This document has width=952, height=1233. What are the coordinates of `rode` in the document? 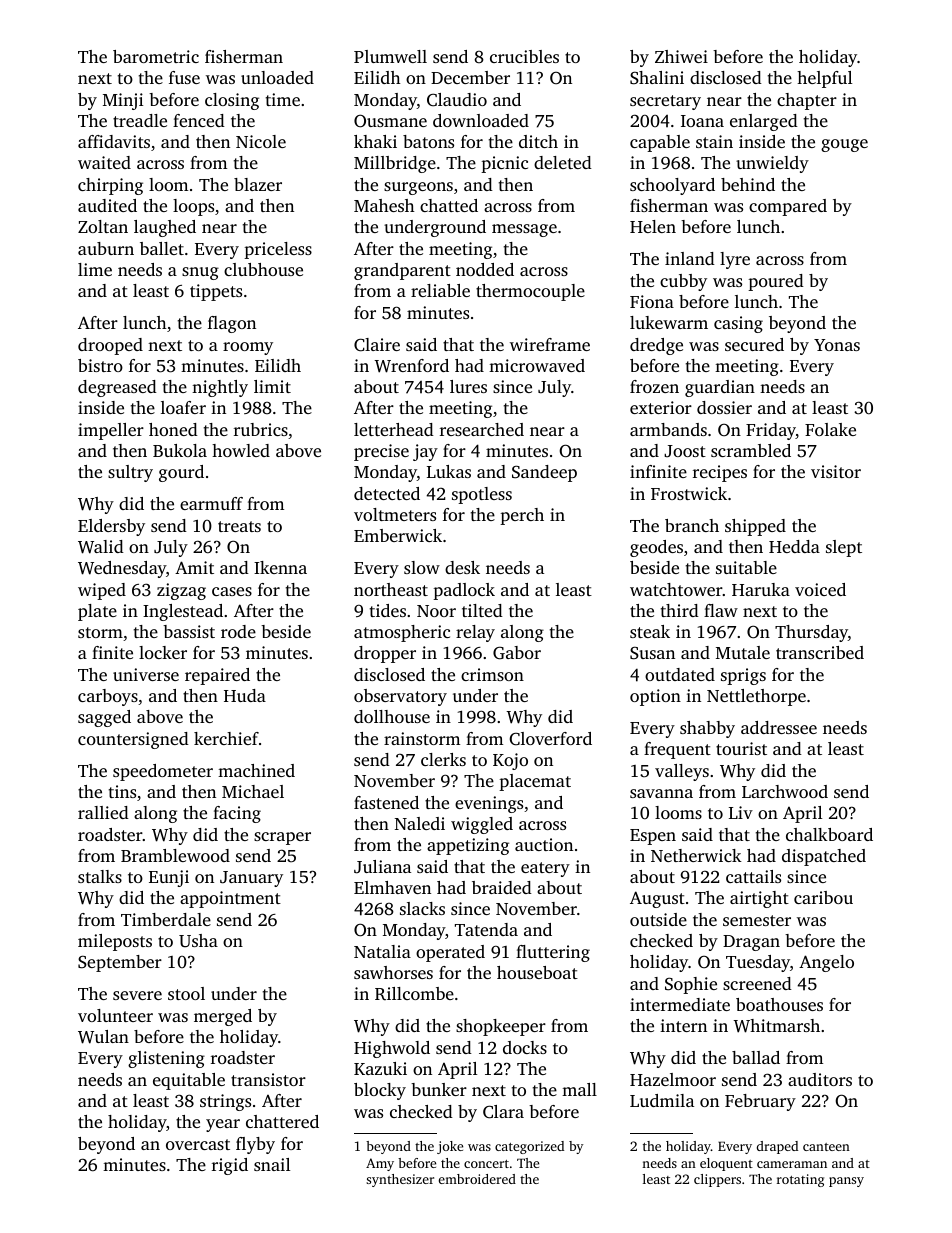 It's located at (238, 631).
